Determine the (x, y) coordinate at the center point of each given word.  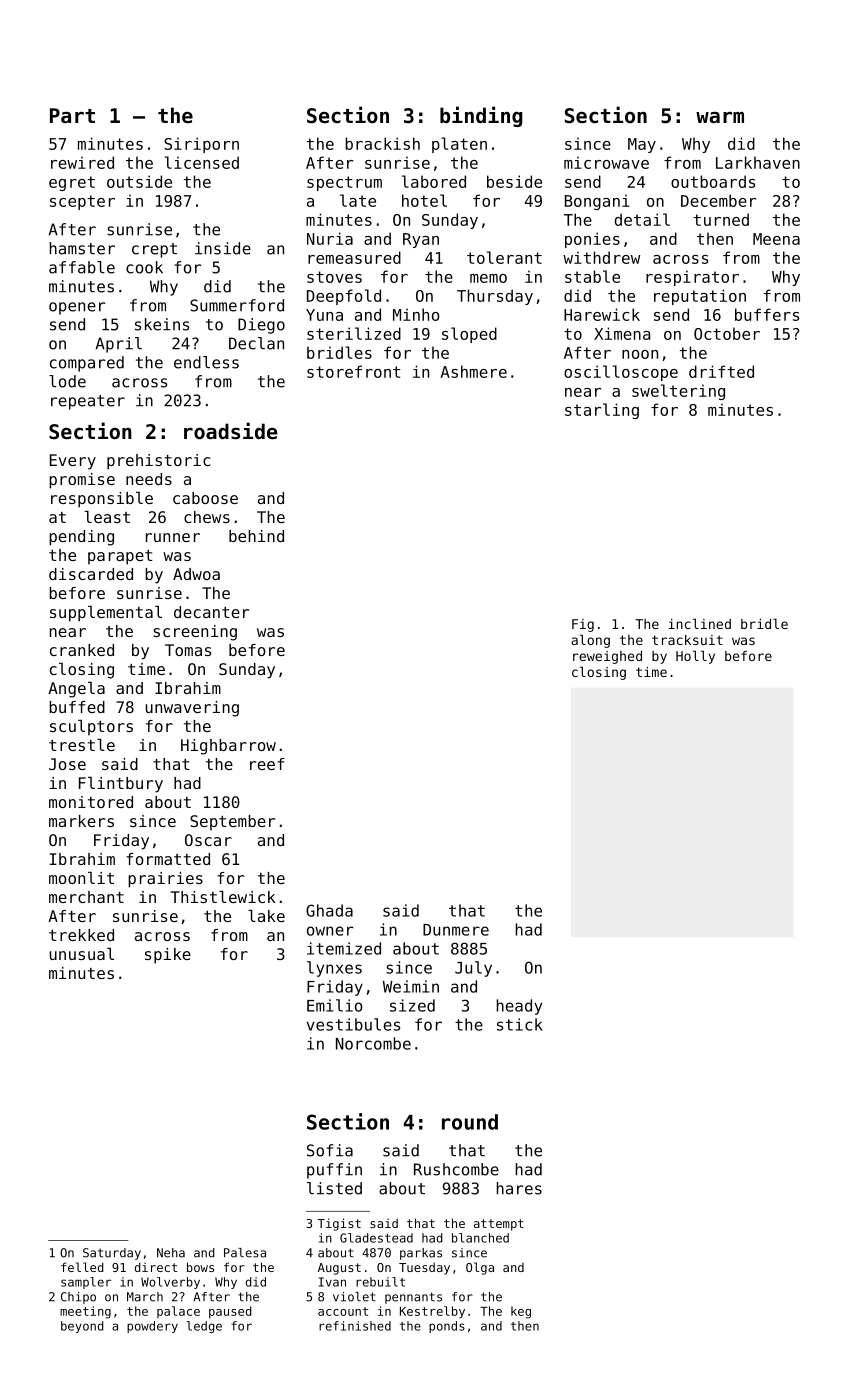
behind (256, 536)
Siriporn (201, 145)
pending (81, 538)
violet (354, 1297)
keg (521, 1312)
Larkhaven (758, 162)
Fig (583, 625)
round (470, 1122)
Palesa (245, 1253)
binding (481, 116)
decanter (211, 612)
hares (519, 1188)
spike (168, 956)
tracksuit (687, 640)
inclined (699, 623)
